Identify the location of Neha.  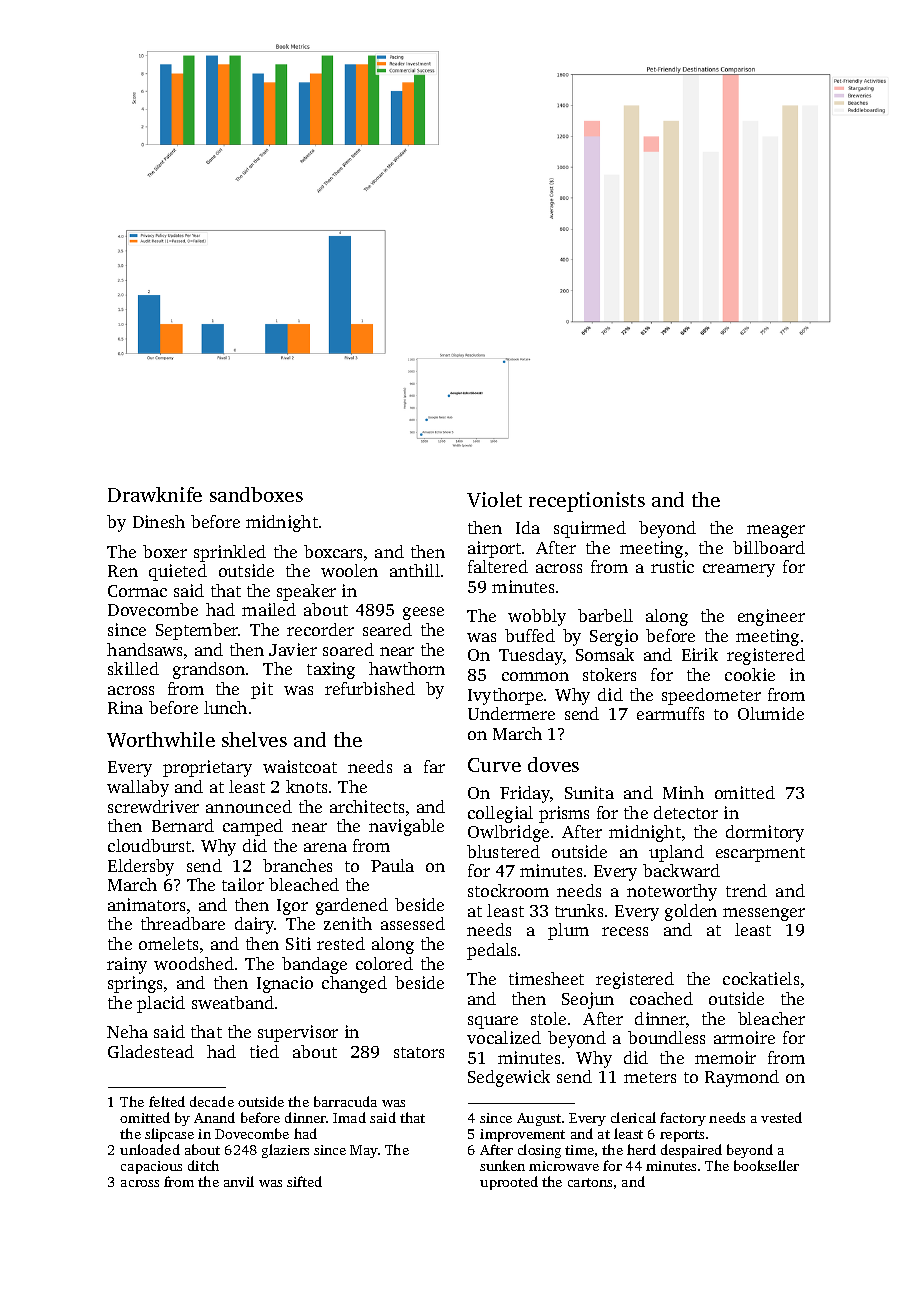
(127, 1031).
